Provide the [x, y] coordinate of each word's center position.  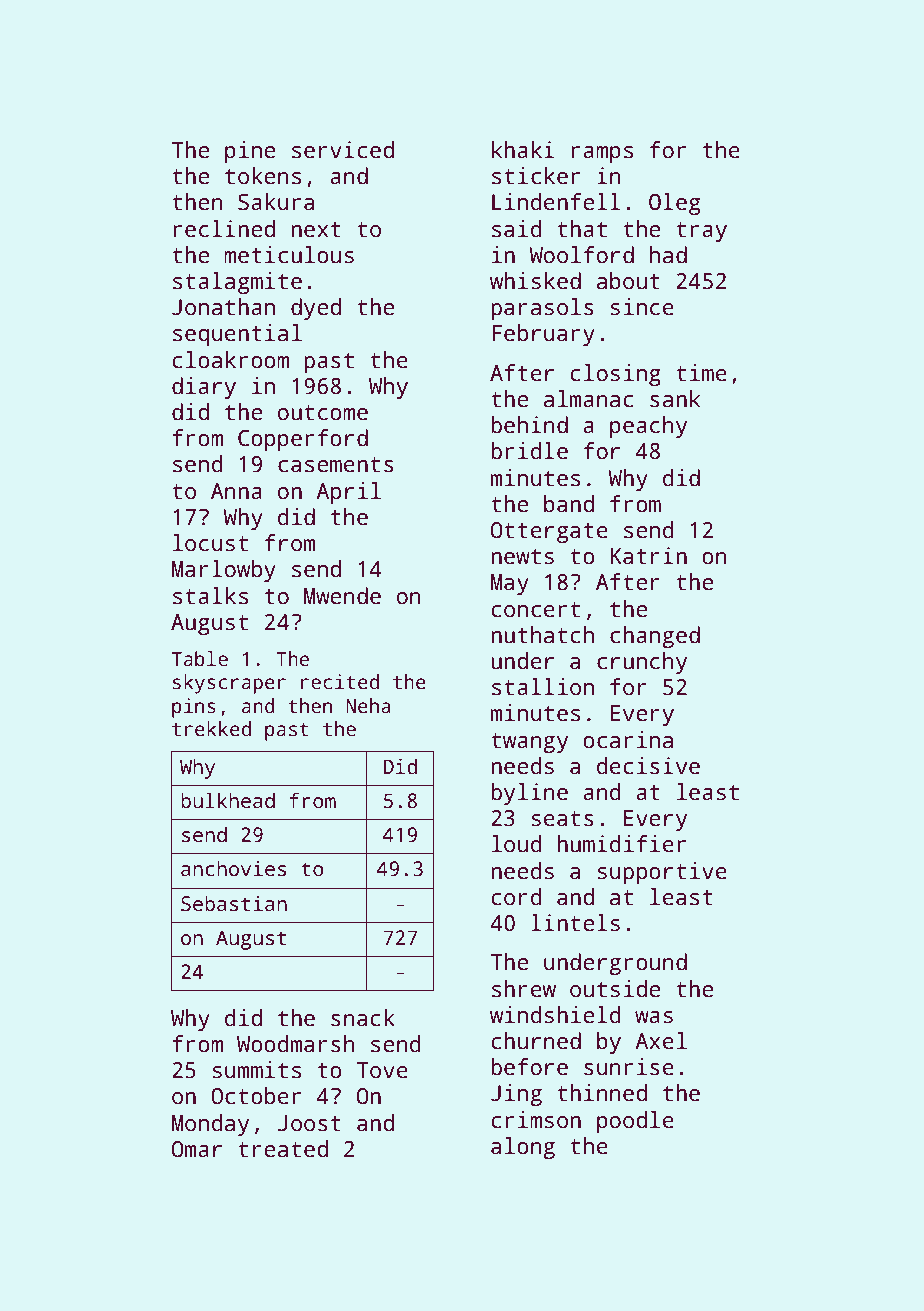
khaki [523, 150]
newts [522, 557]
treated [283, 1149]
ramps [602, 154]
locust [210, 543]
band [569, 504]
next [316, 230]
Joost [309, 1123]
